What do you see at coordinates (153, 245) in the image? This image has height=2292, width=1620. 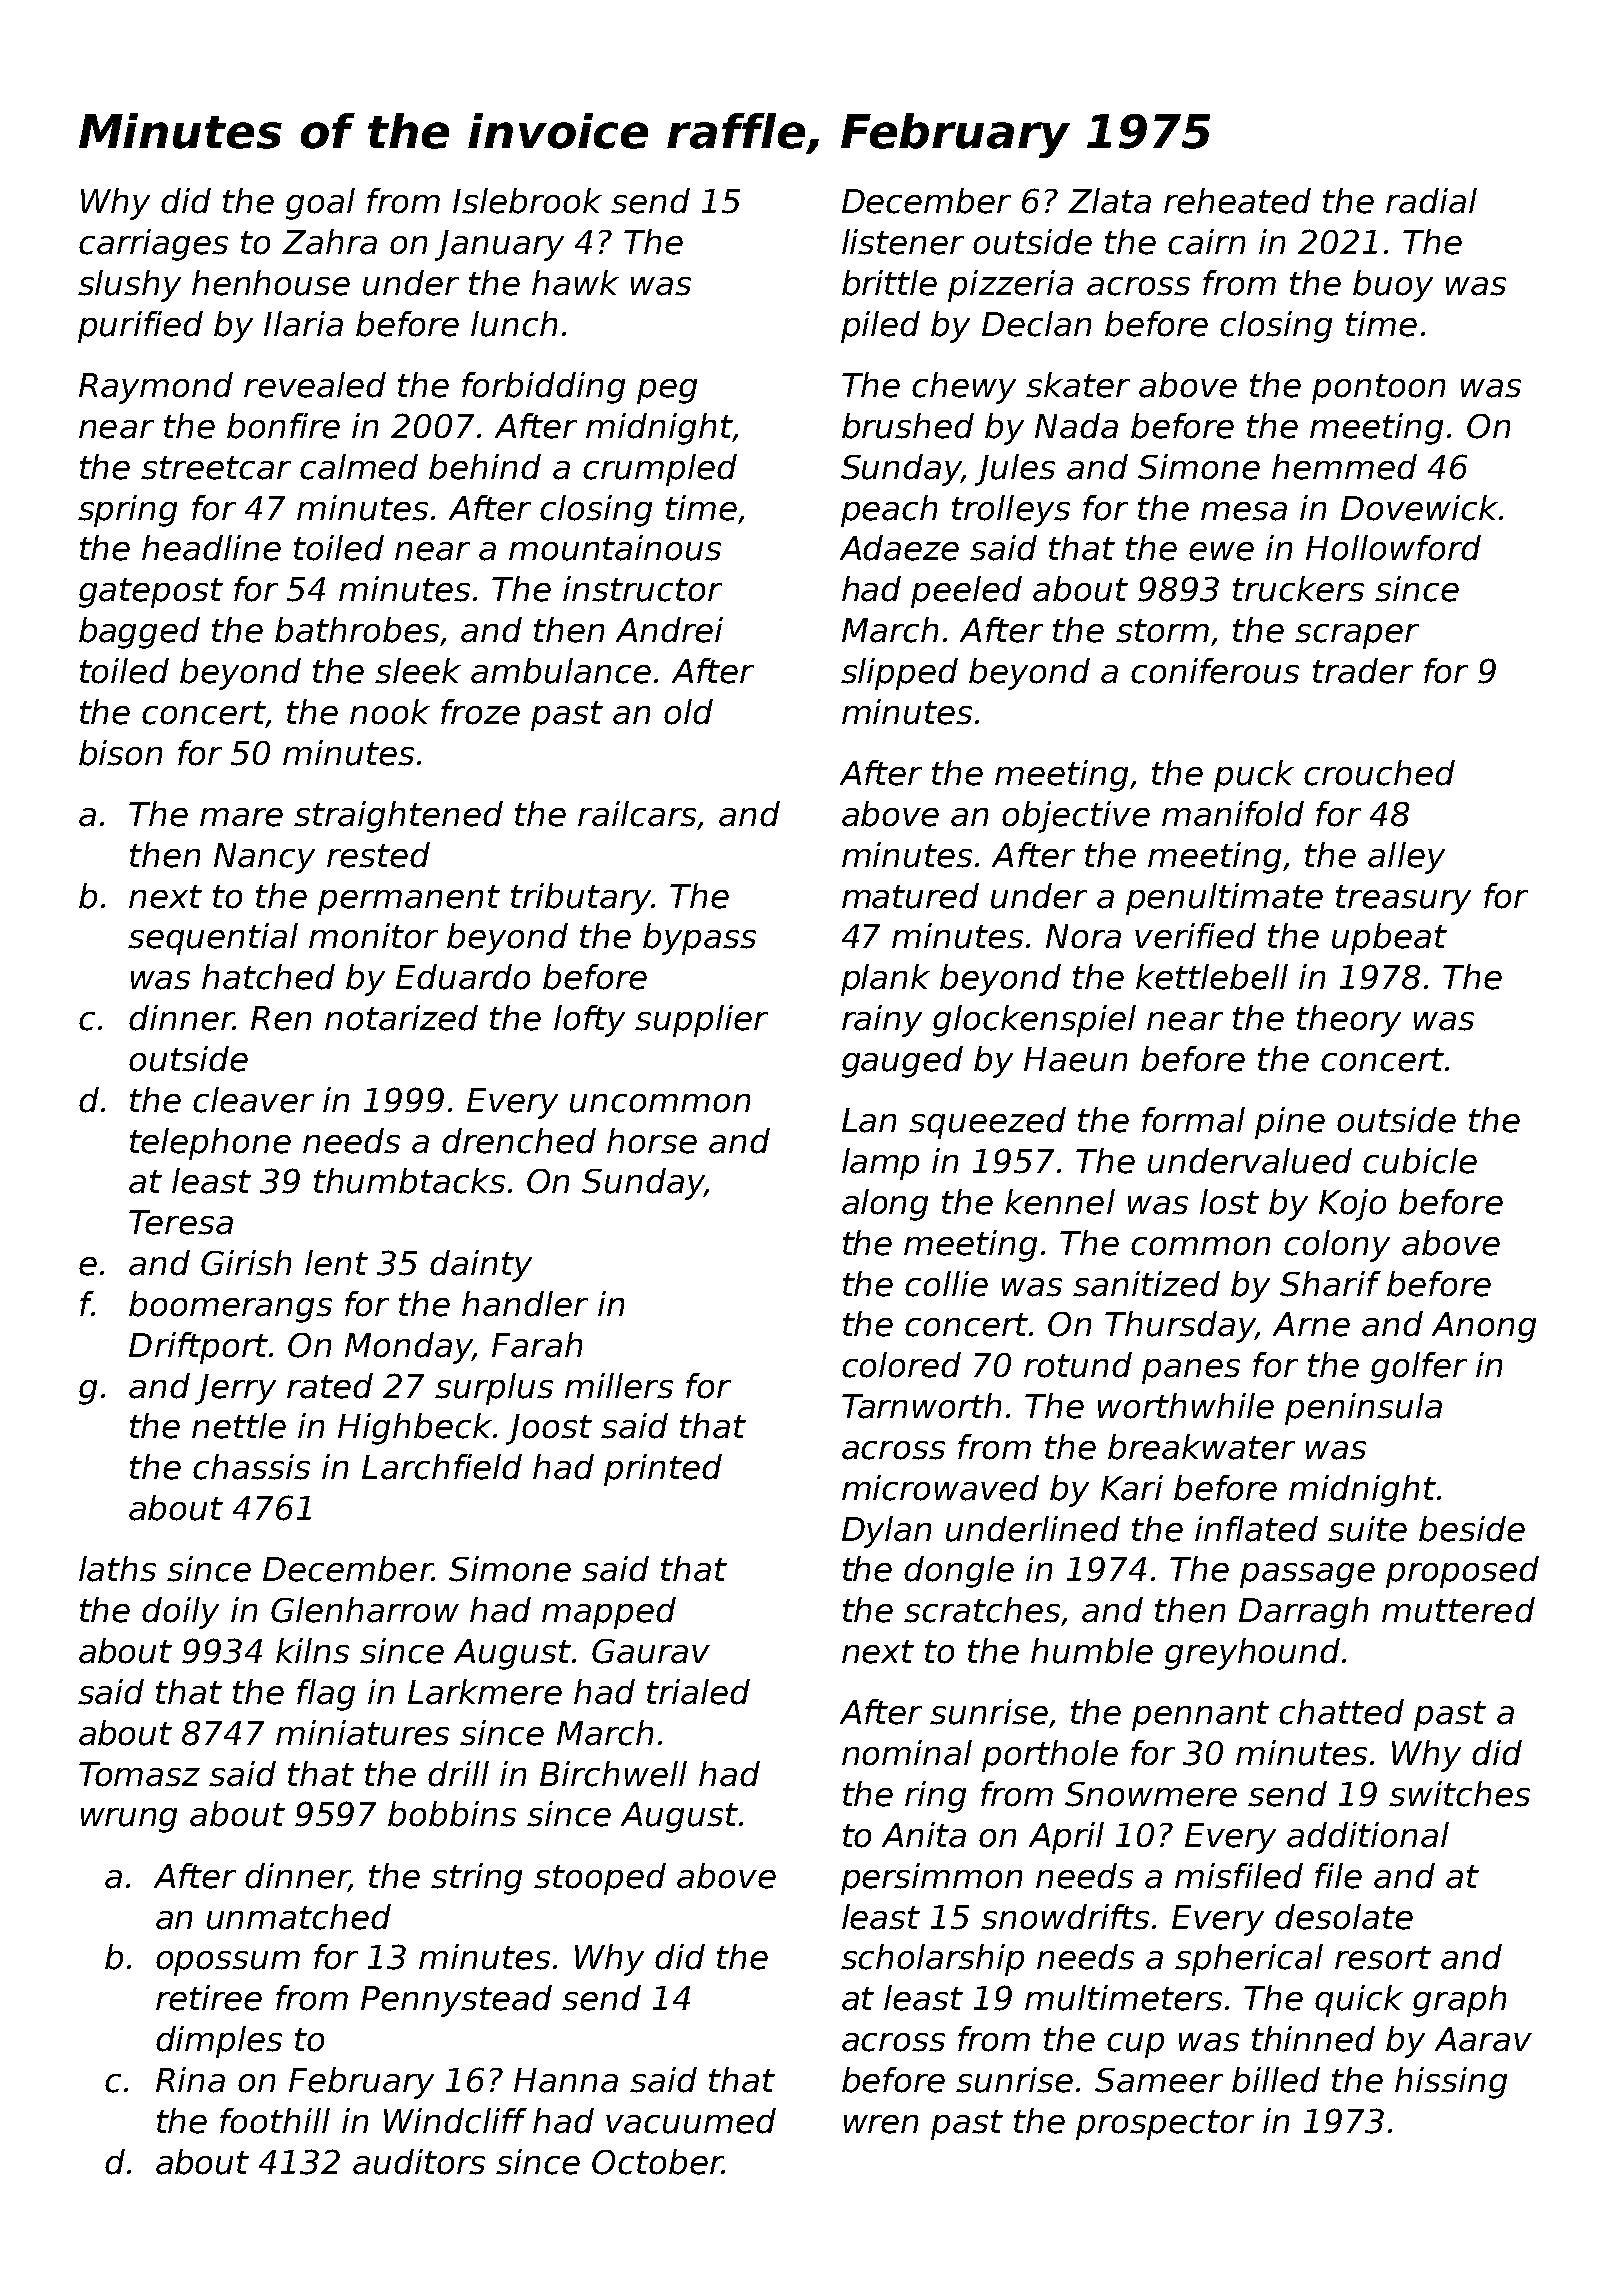 I see `carriages` at bounding box center [153, 245].
